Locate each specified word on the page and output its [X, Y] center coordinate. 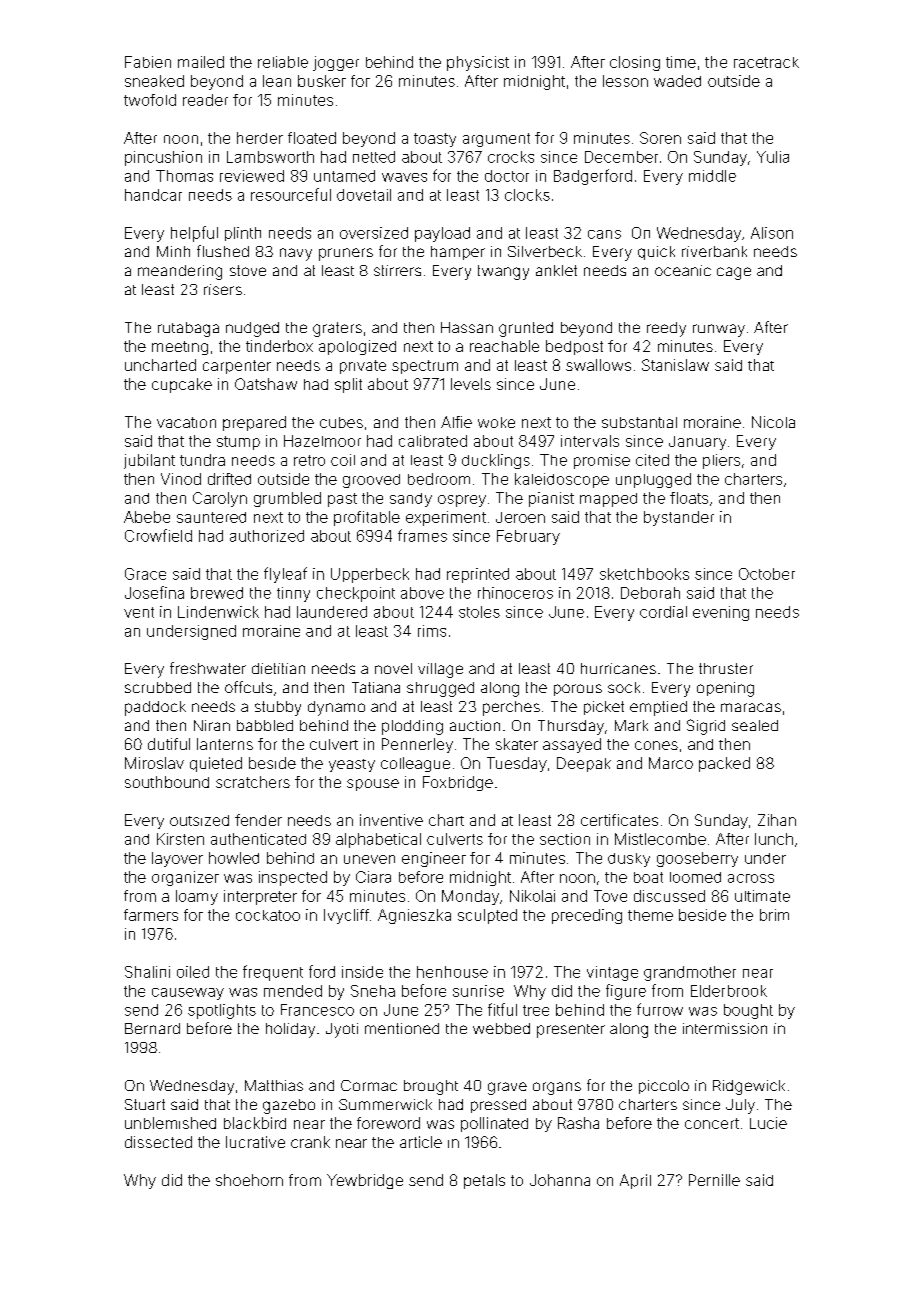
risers [223, 289]
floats [689, 498]
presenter [571, 1031]
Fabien [148, 62]
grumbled [287, 499]
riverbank [714, 251]
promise [602, 461]
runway [719, 330]
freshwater [208, 668]
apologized [357, 347]
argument [496, 140]
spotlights [222, 1011]
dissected [158, 1142]
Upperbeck [370, 575]
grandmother [690, 973]
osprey [462, 501]
